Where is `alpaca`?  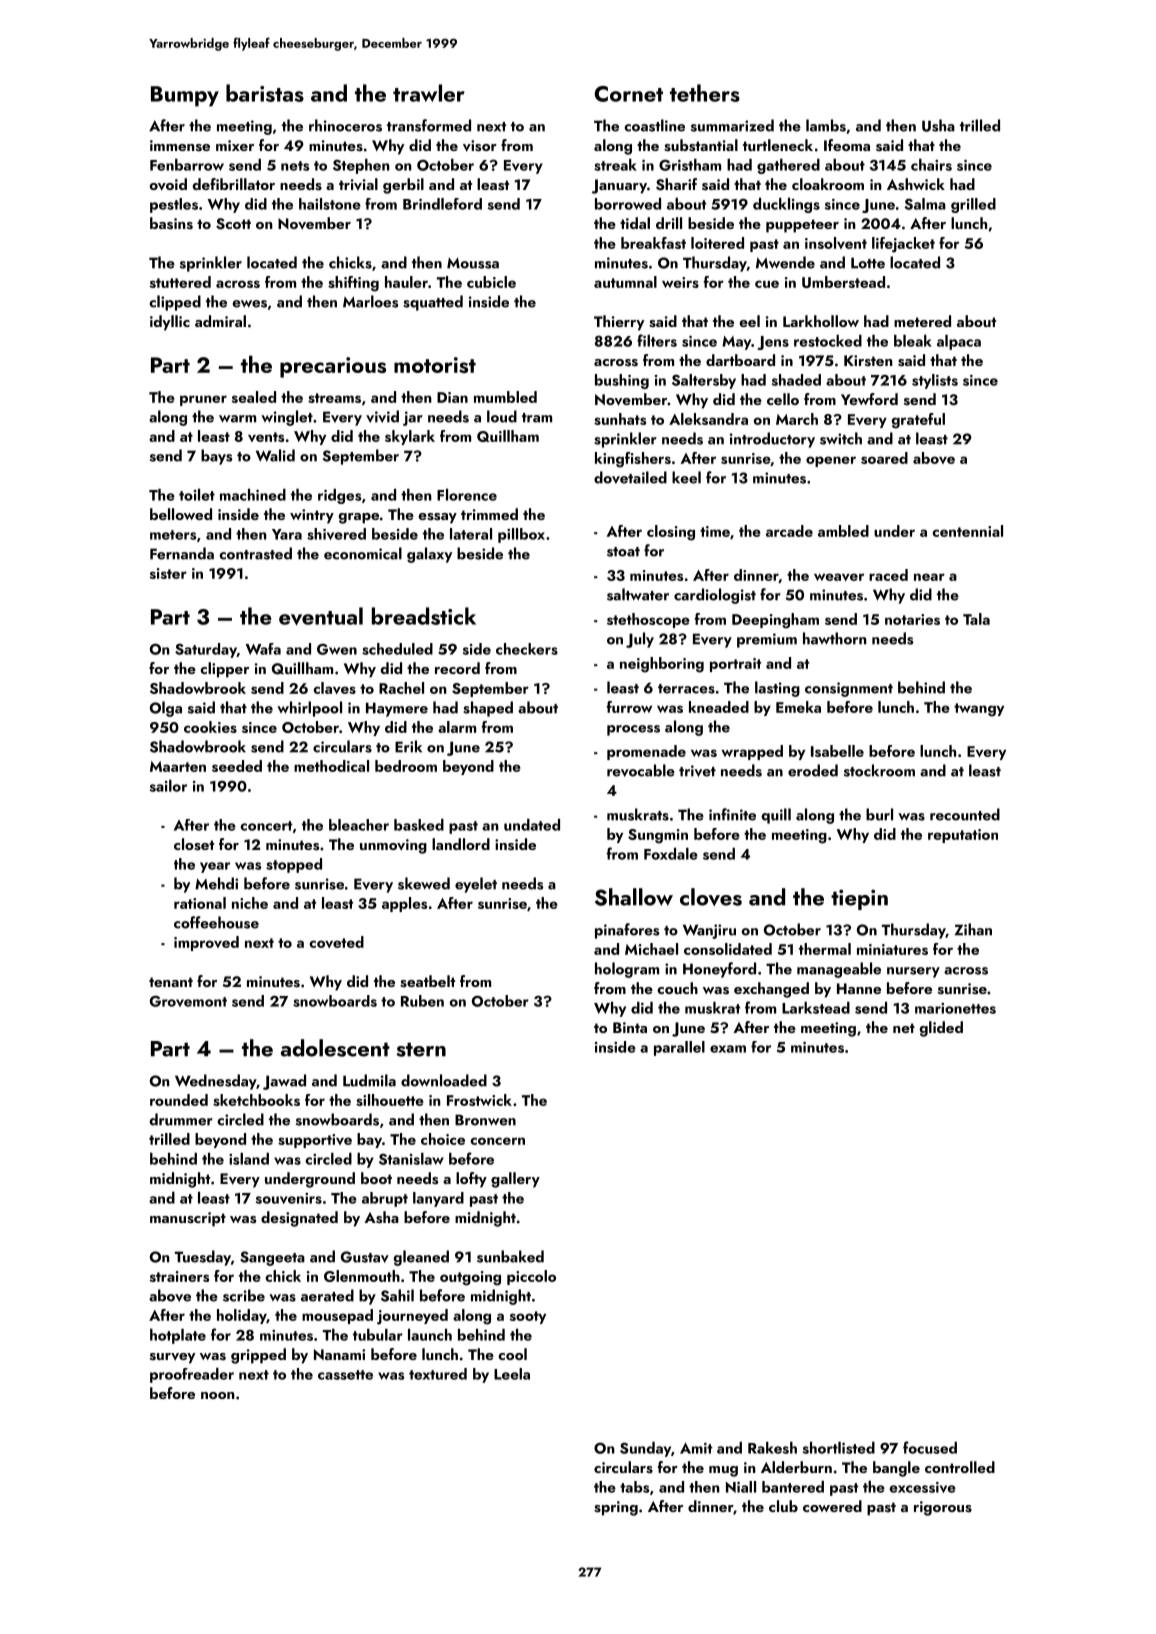 alpaca is located at coordinates (959, 342).
